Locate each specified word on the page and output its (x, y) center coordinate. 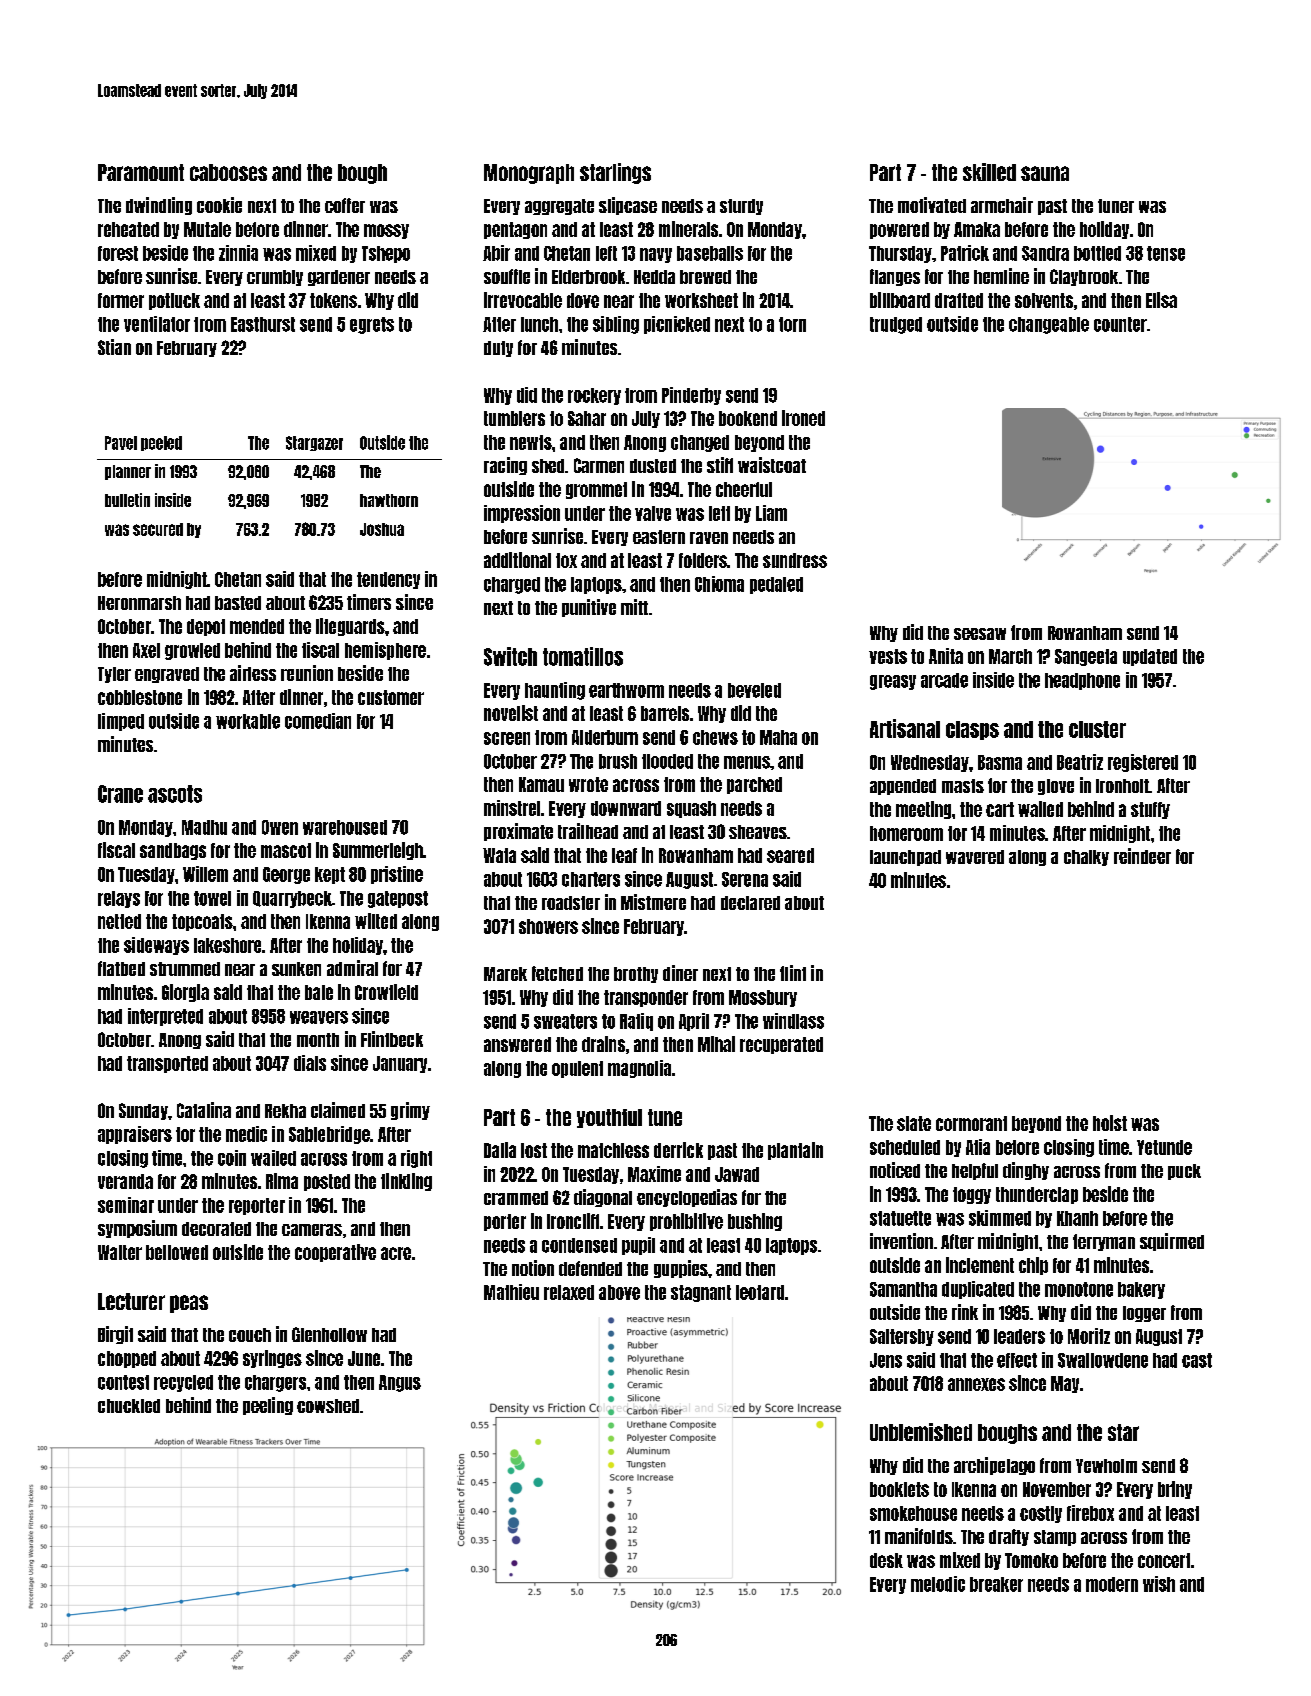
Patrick (965, 253)
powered (899, 230)
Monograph (529, 174)
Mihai (716, 1044)
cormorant (971, 1123)
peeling (268, 1406)
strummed (185, 969)
